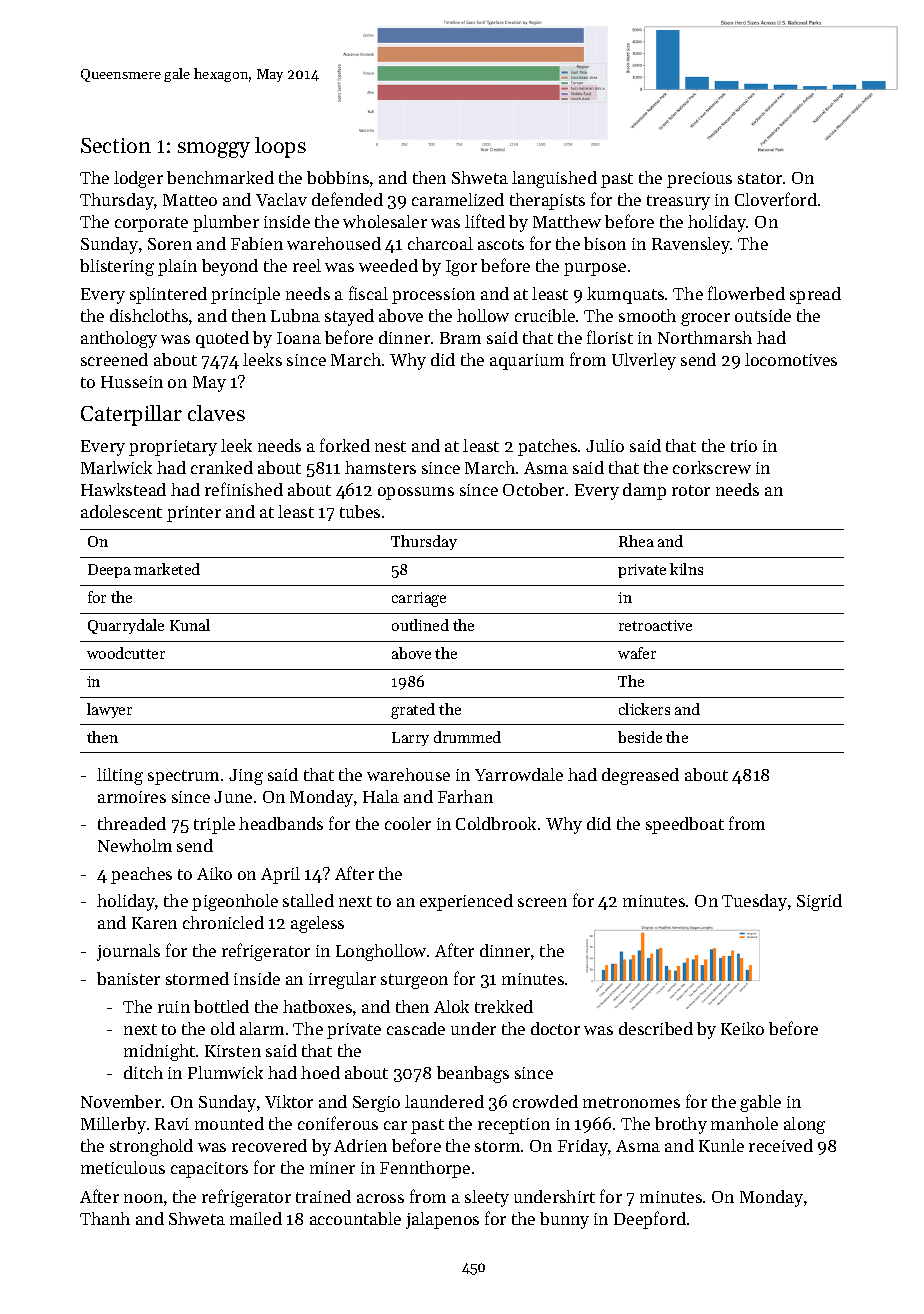 The height and width of the screenshot is (1314, 924). Describe the element at coordinates (776, 199) in the screenshot. I see `Cloverford` at that location.
